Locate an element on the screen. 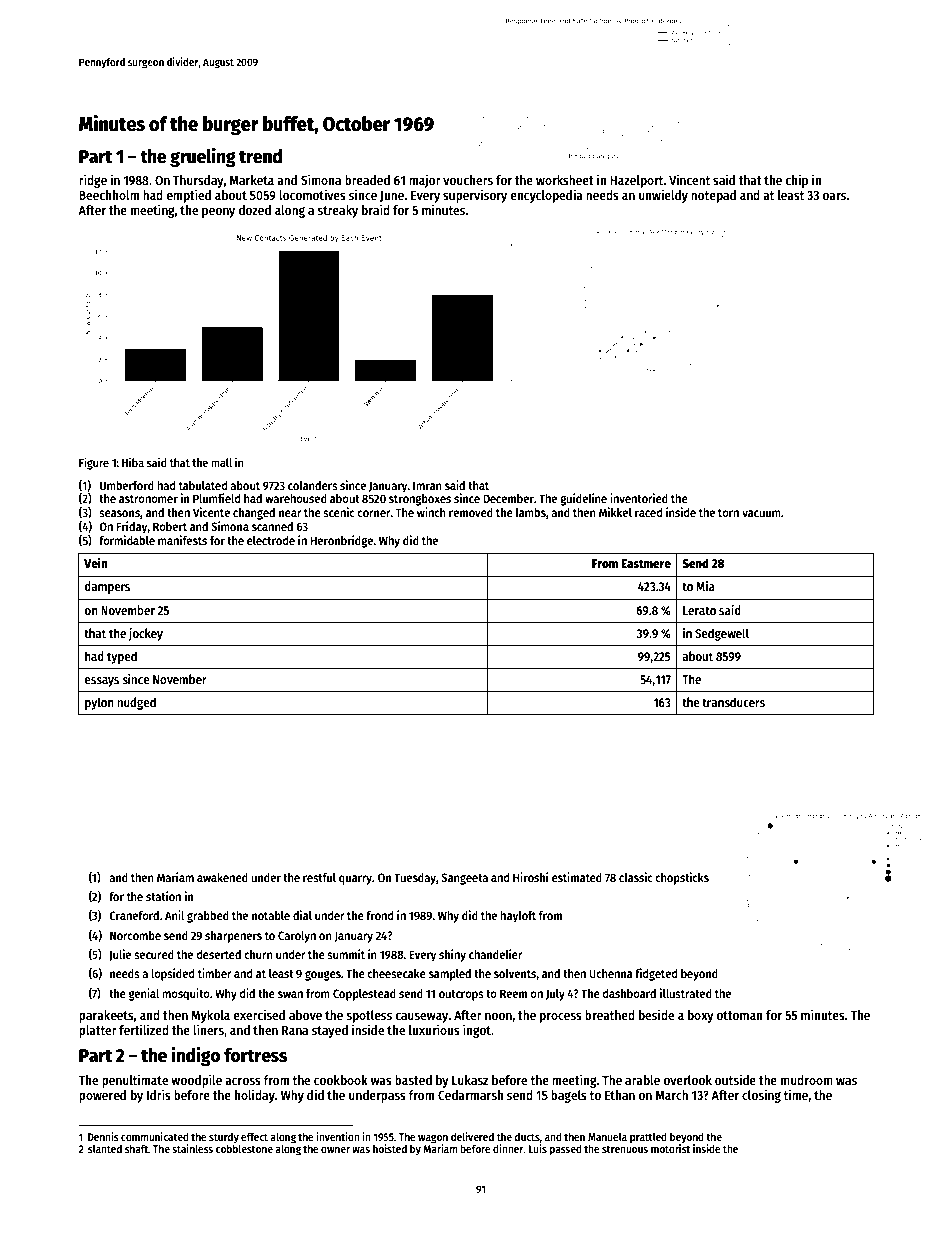  cheesecake is located at coordinates (396, 973).
